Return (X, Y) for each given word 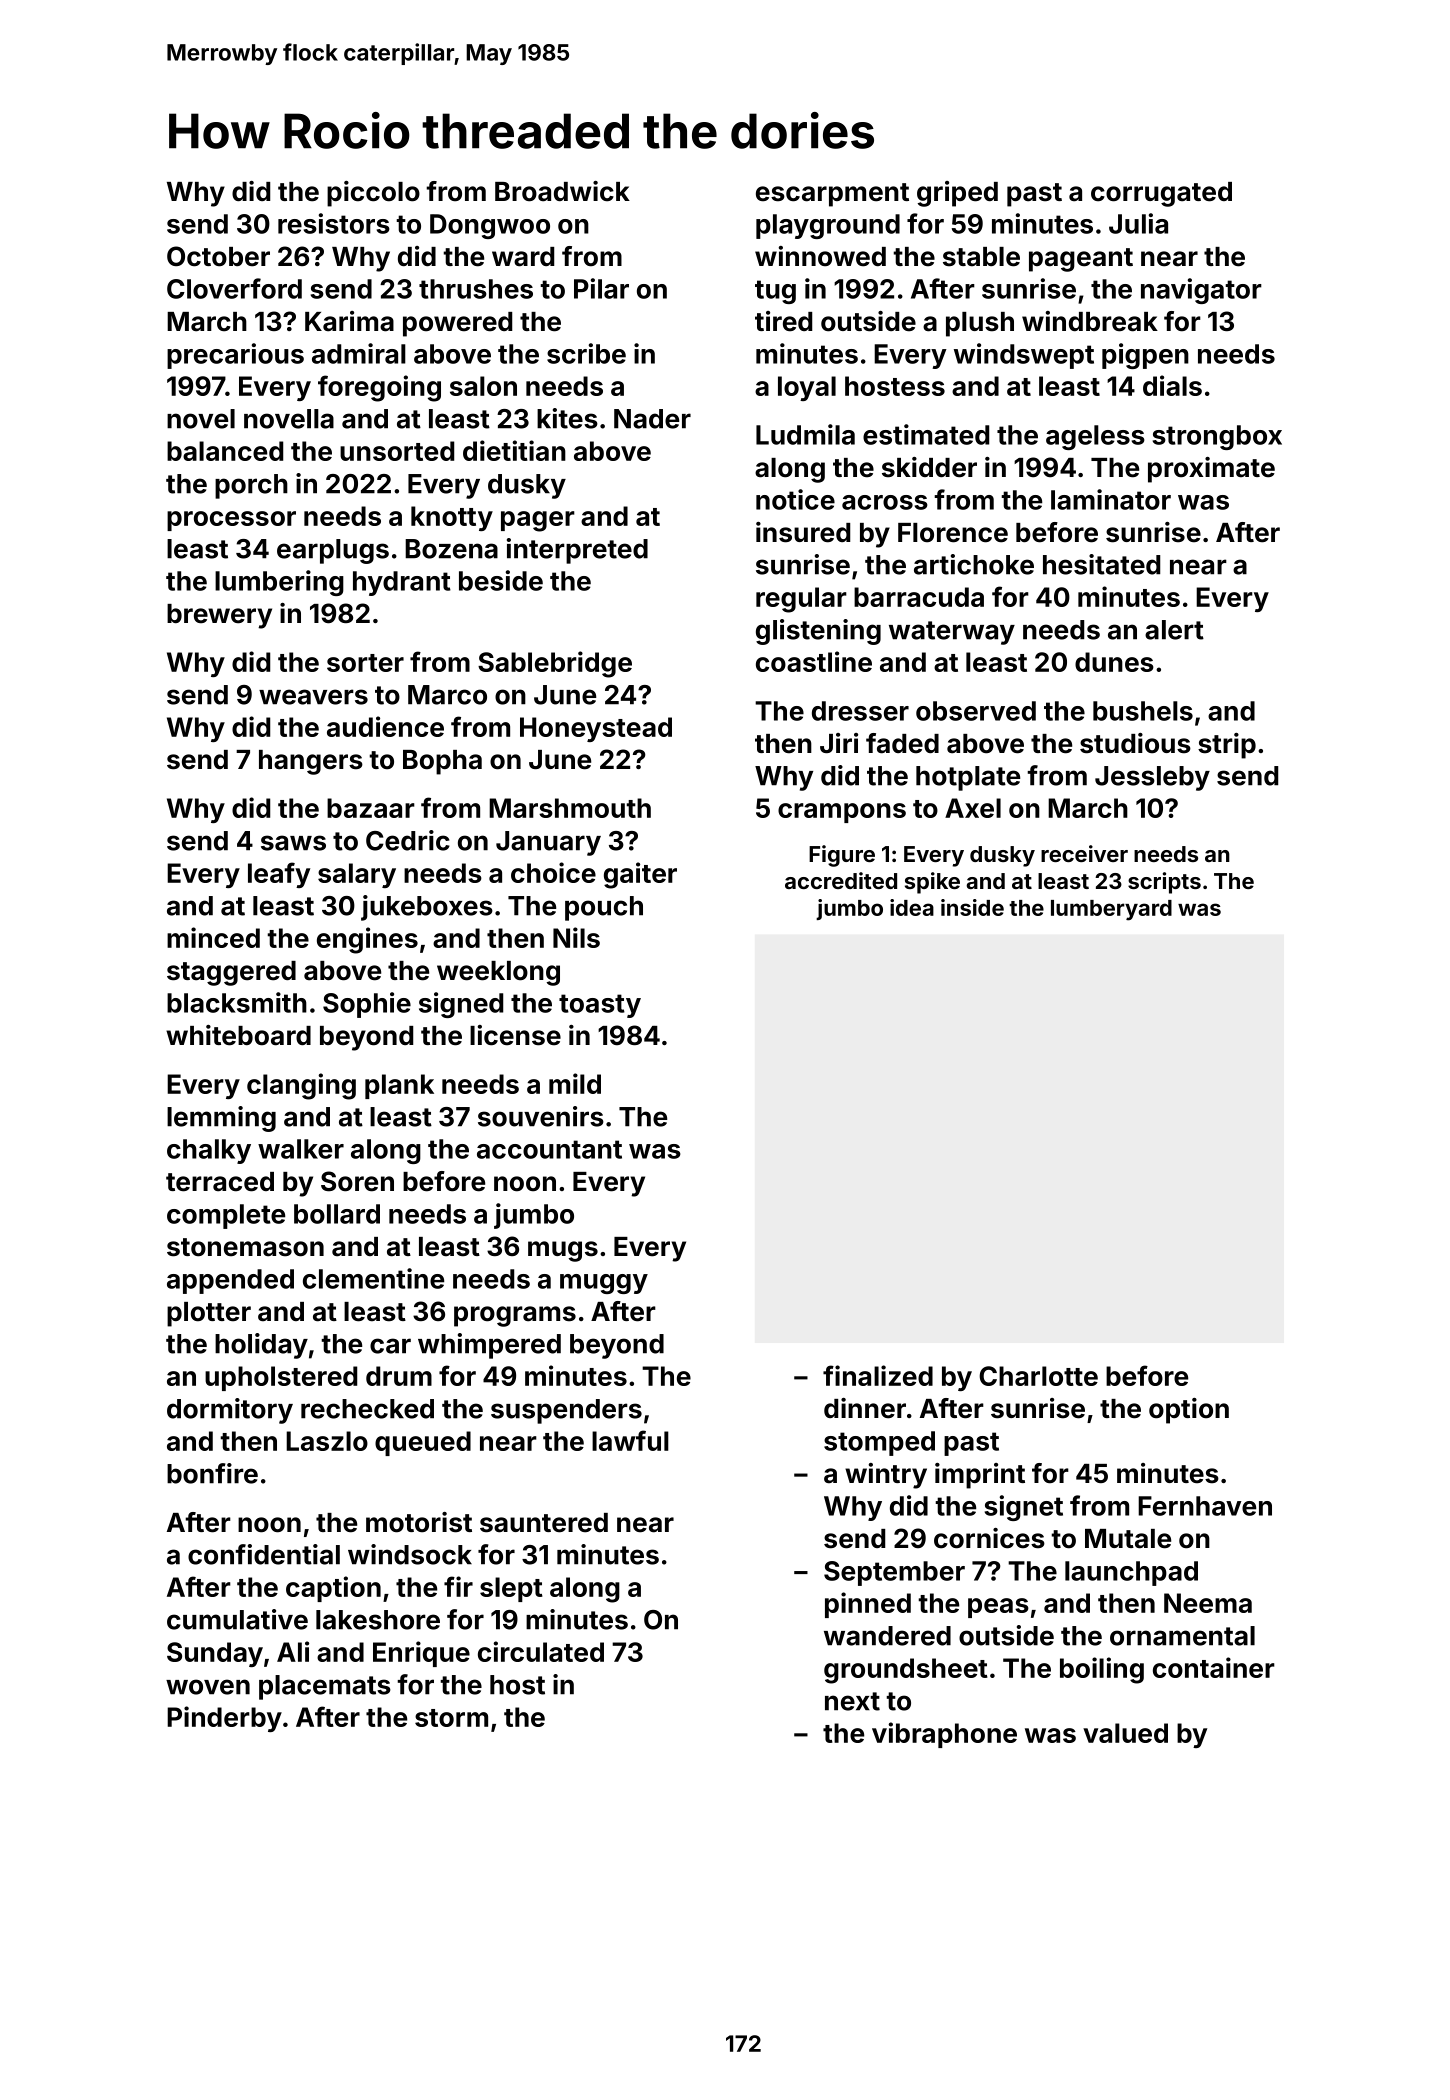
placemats (325, 1687)
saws (293, 843)
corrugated (1161, 194)
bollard (337, 1214)
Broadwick (562, 191)
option (1189, 1411)
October (218, 256)
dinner (865, 1408)
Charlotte (1038, 1376)
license (515, 1035)
